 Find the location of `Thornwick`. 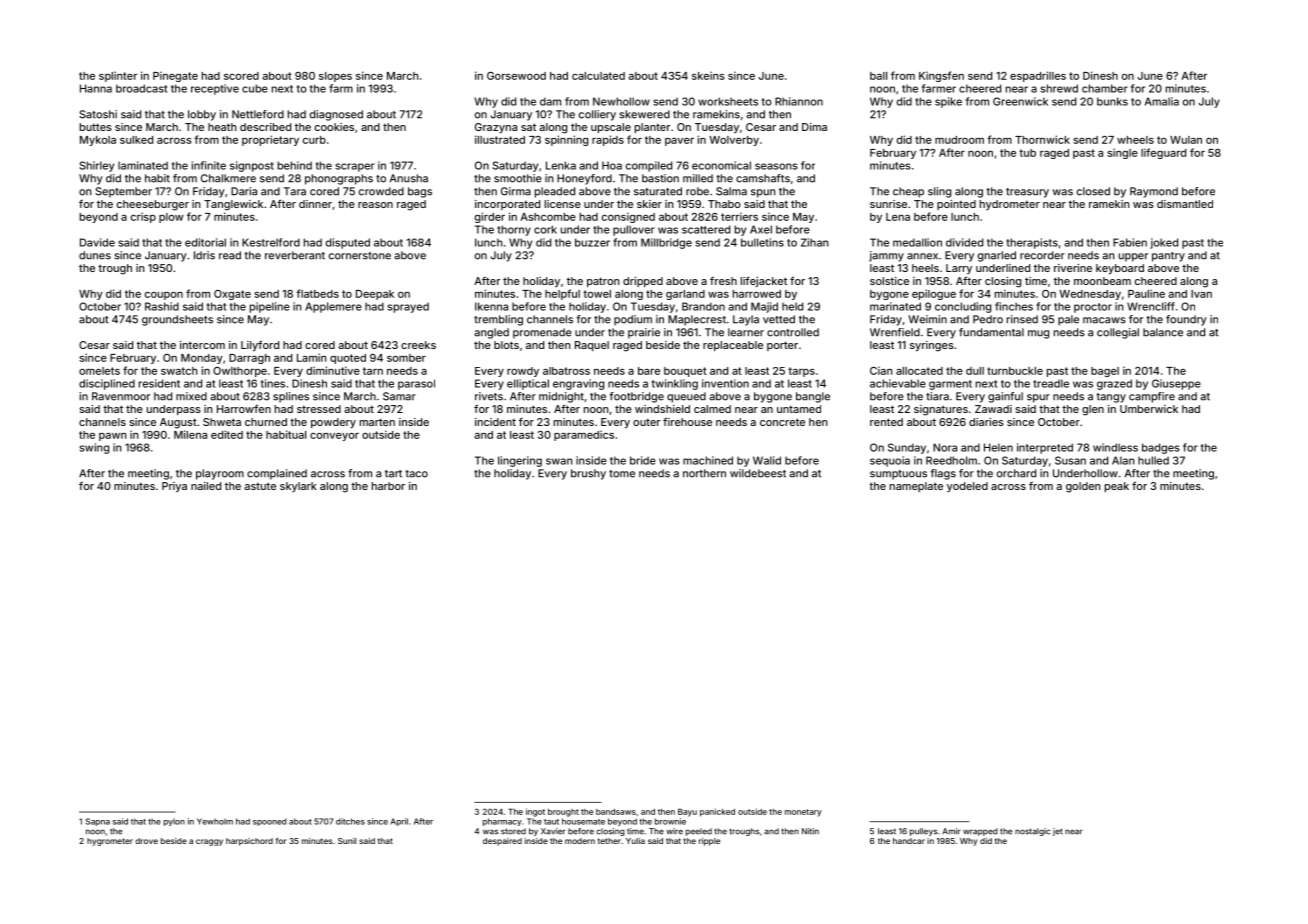

Thornwick is located at coordinates (1042, 139).
